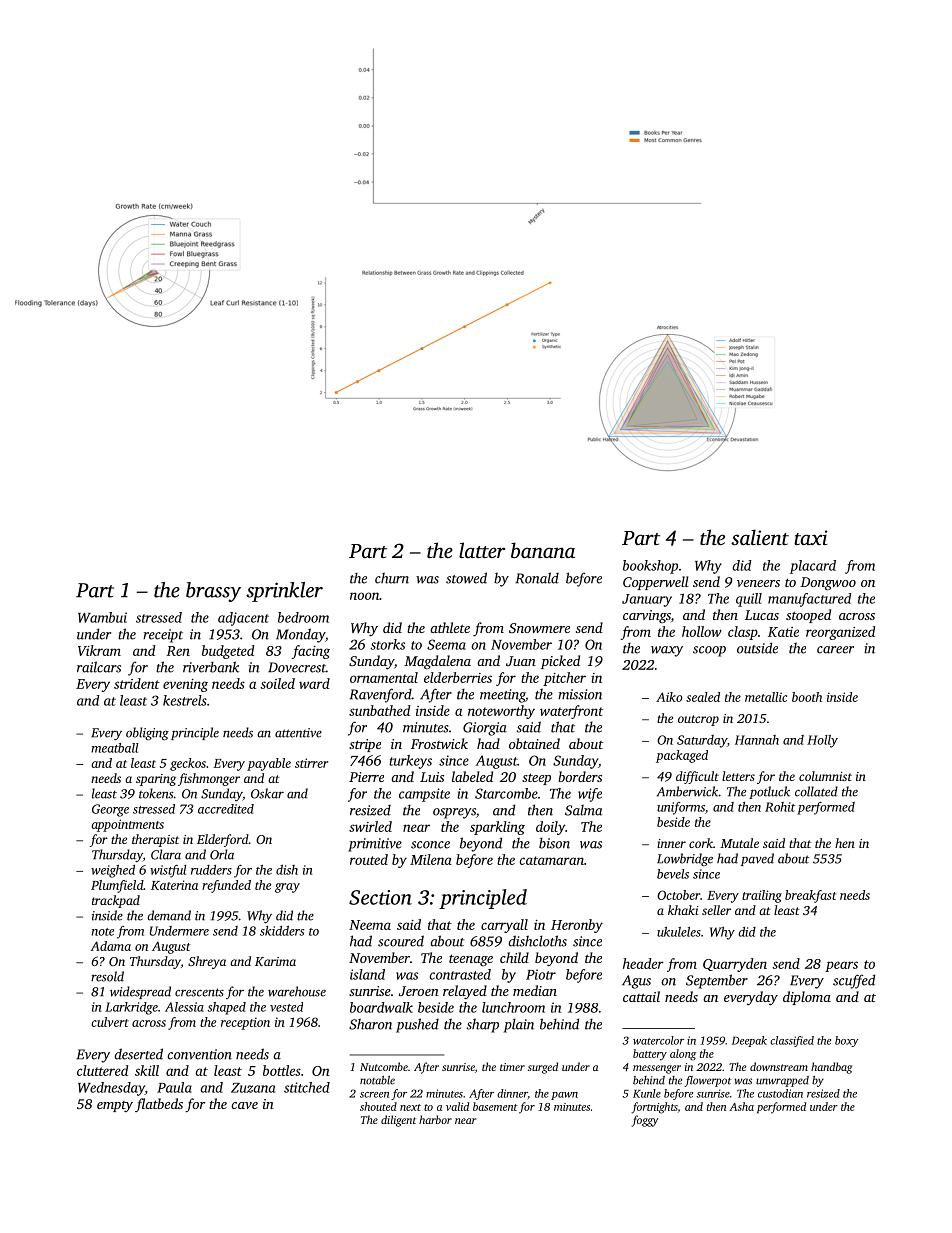 The image size is (952, 1233). What do you see at coordinates (213, 592) in the screenshot?
I see `brassy` at bounding box center [213, 592].
